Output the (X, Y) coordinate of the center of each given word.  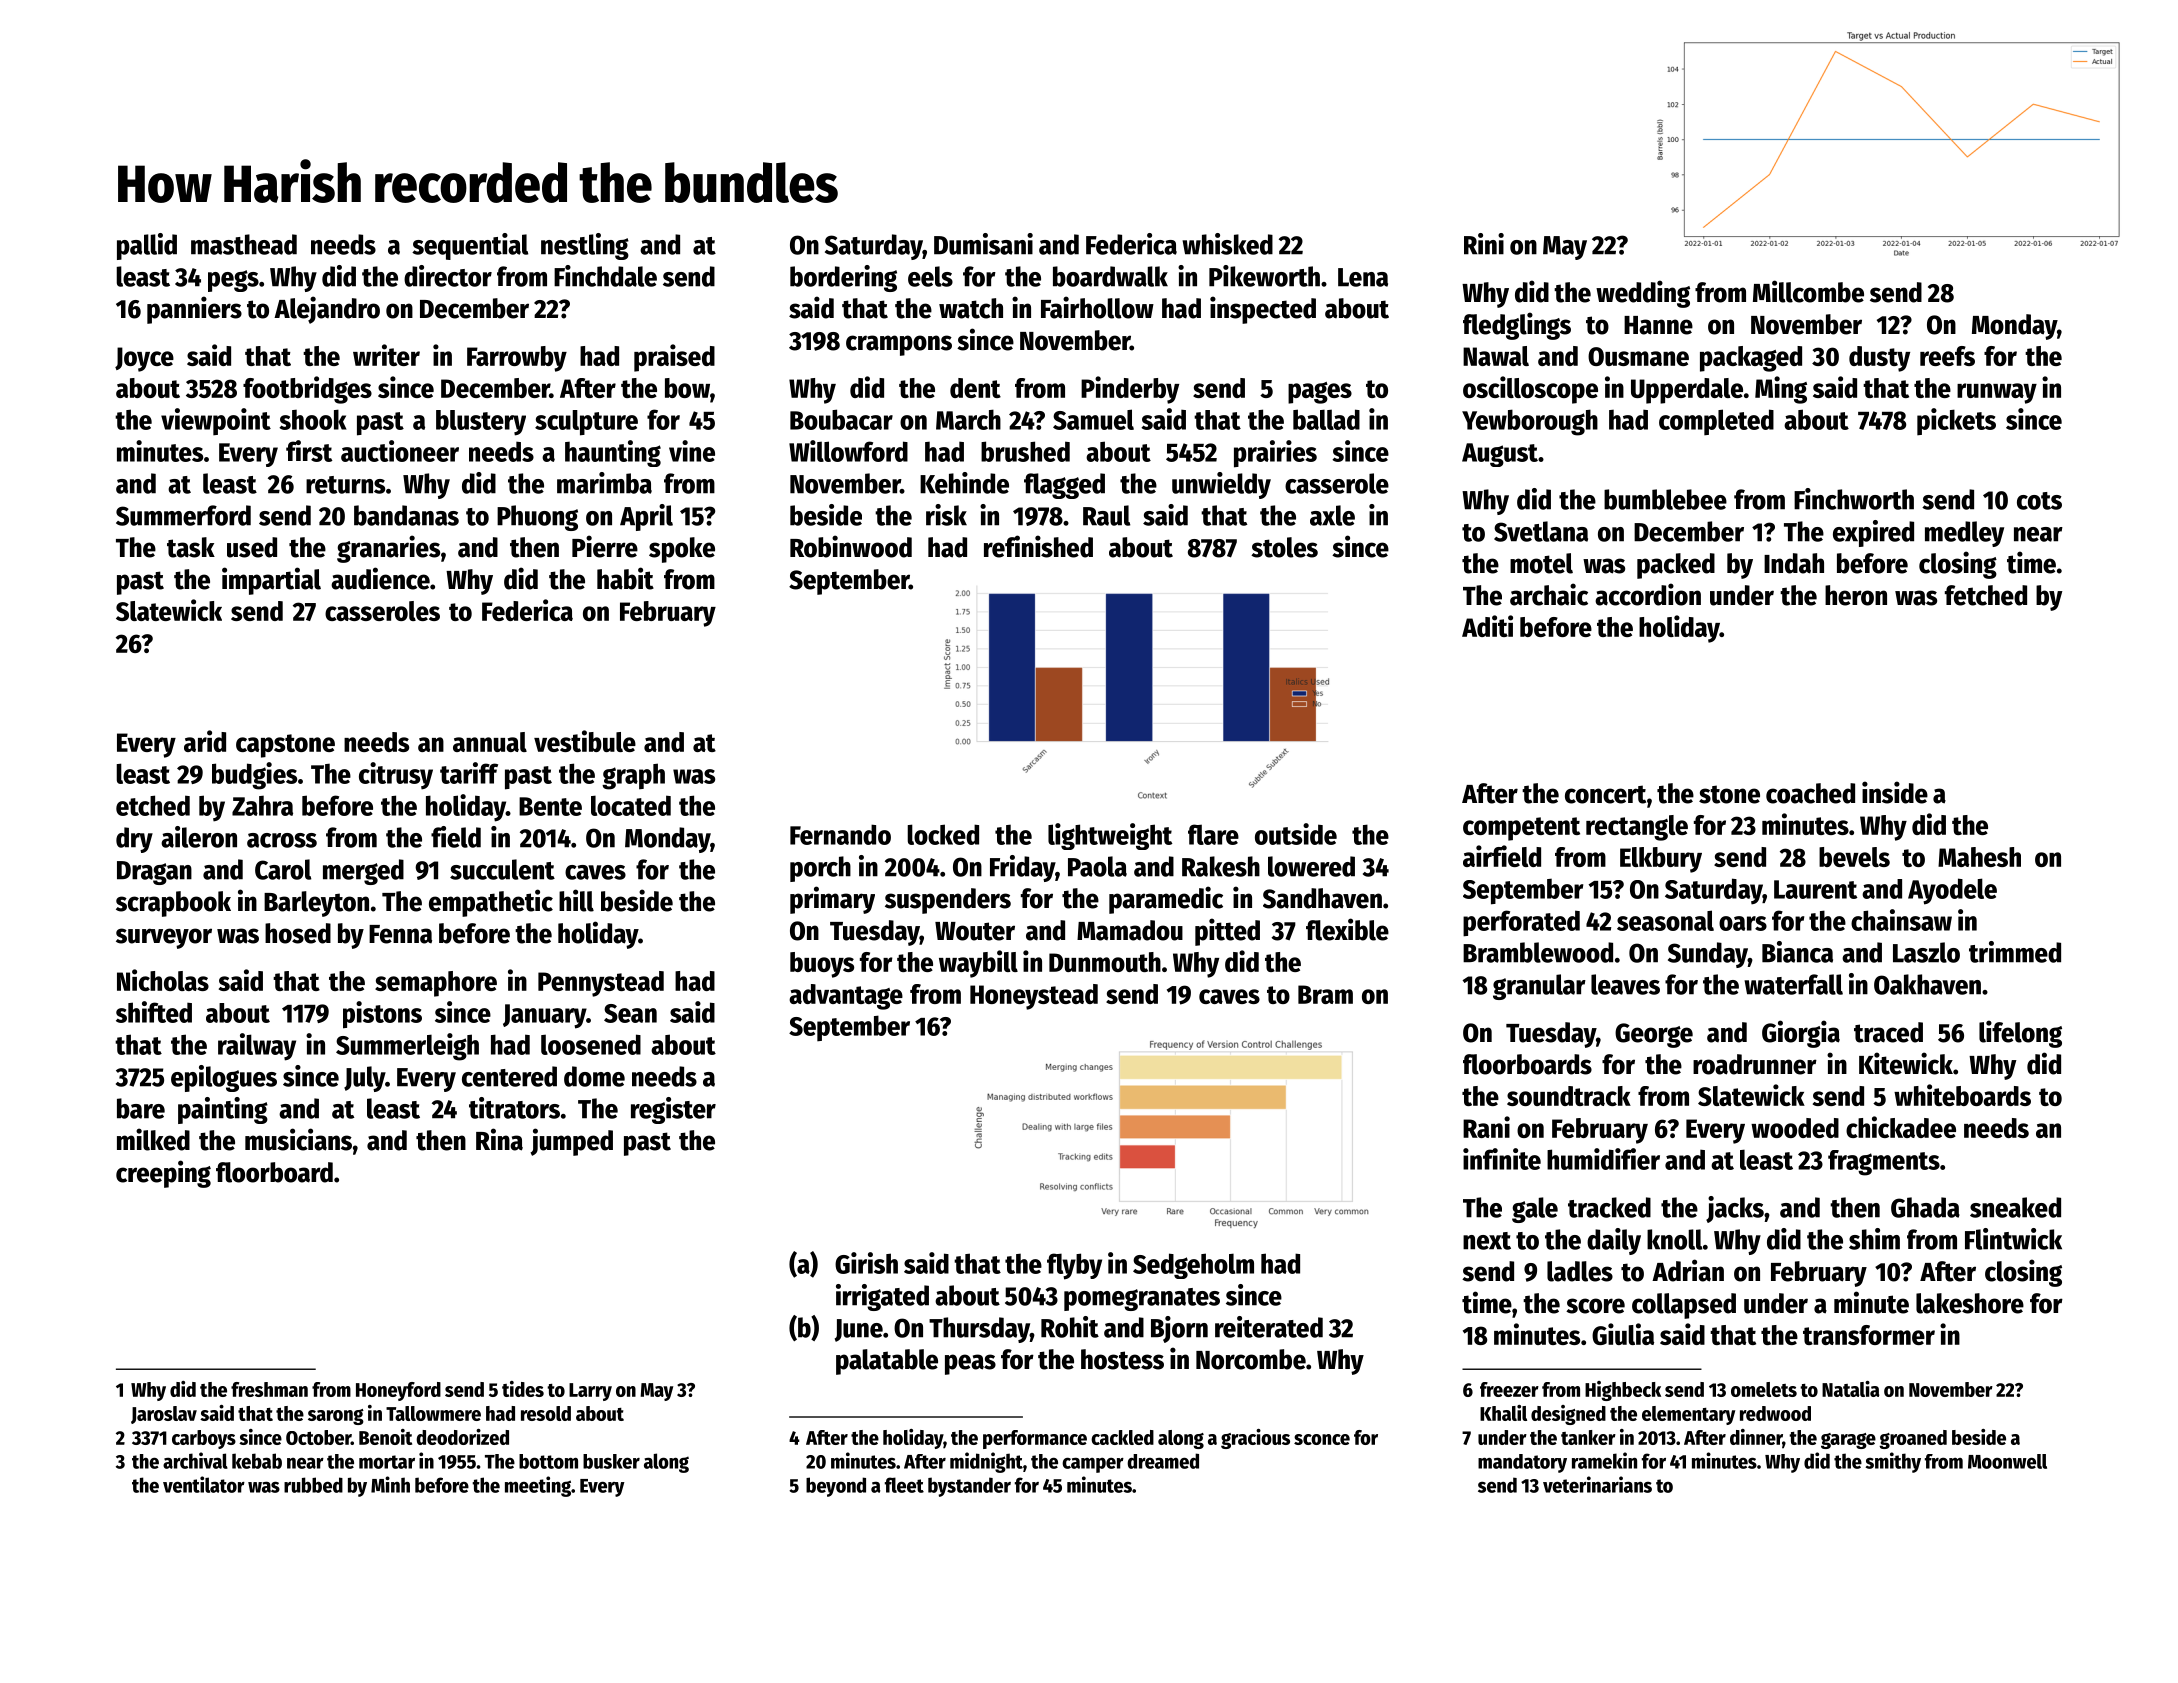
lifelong (2020, 1034)
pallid (147, 246)
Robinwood (851, 546)
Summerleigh (407, 1047)
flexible (1347, 929)
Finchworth (1854, 499)
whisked (1227, 244)
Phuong (537, 518)
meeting (538, 1486)
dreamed (1163, 1461)
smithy (1893, 1462)
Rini (1484, 244)
